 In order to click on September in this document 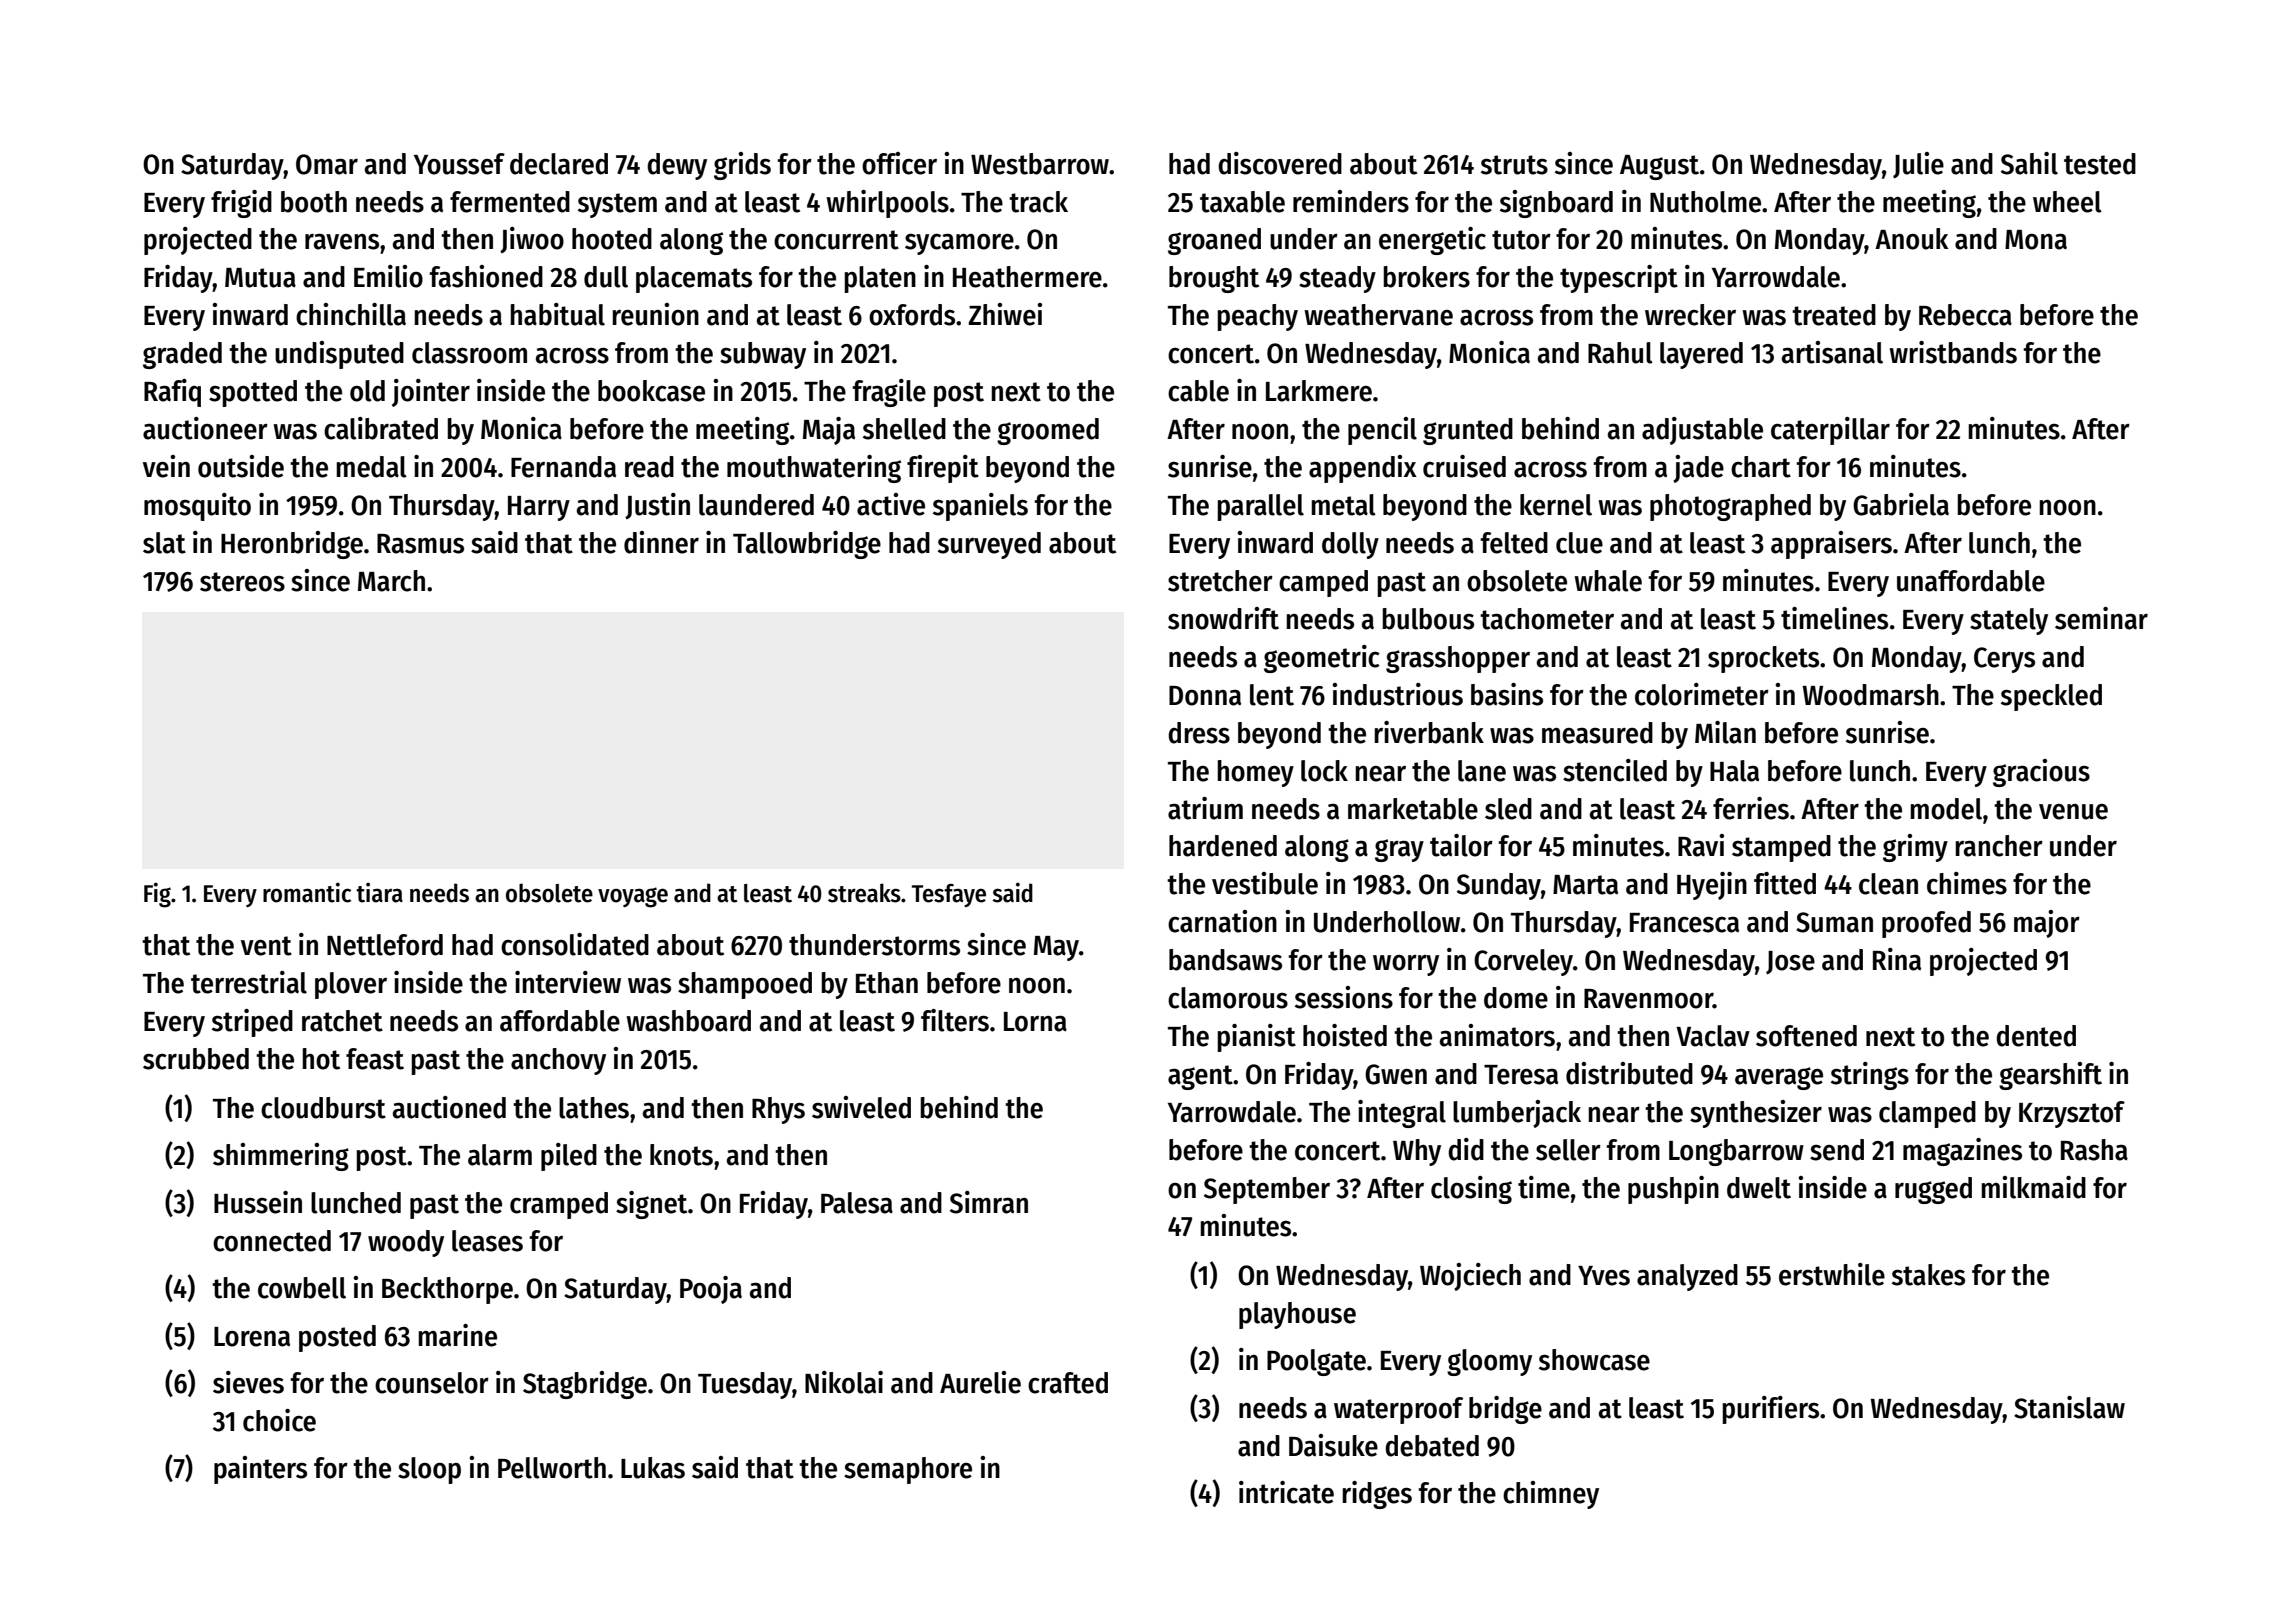, I will do `click(1267, 1190)`.
